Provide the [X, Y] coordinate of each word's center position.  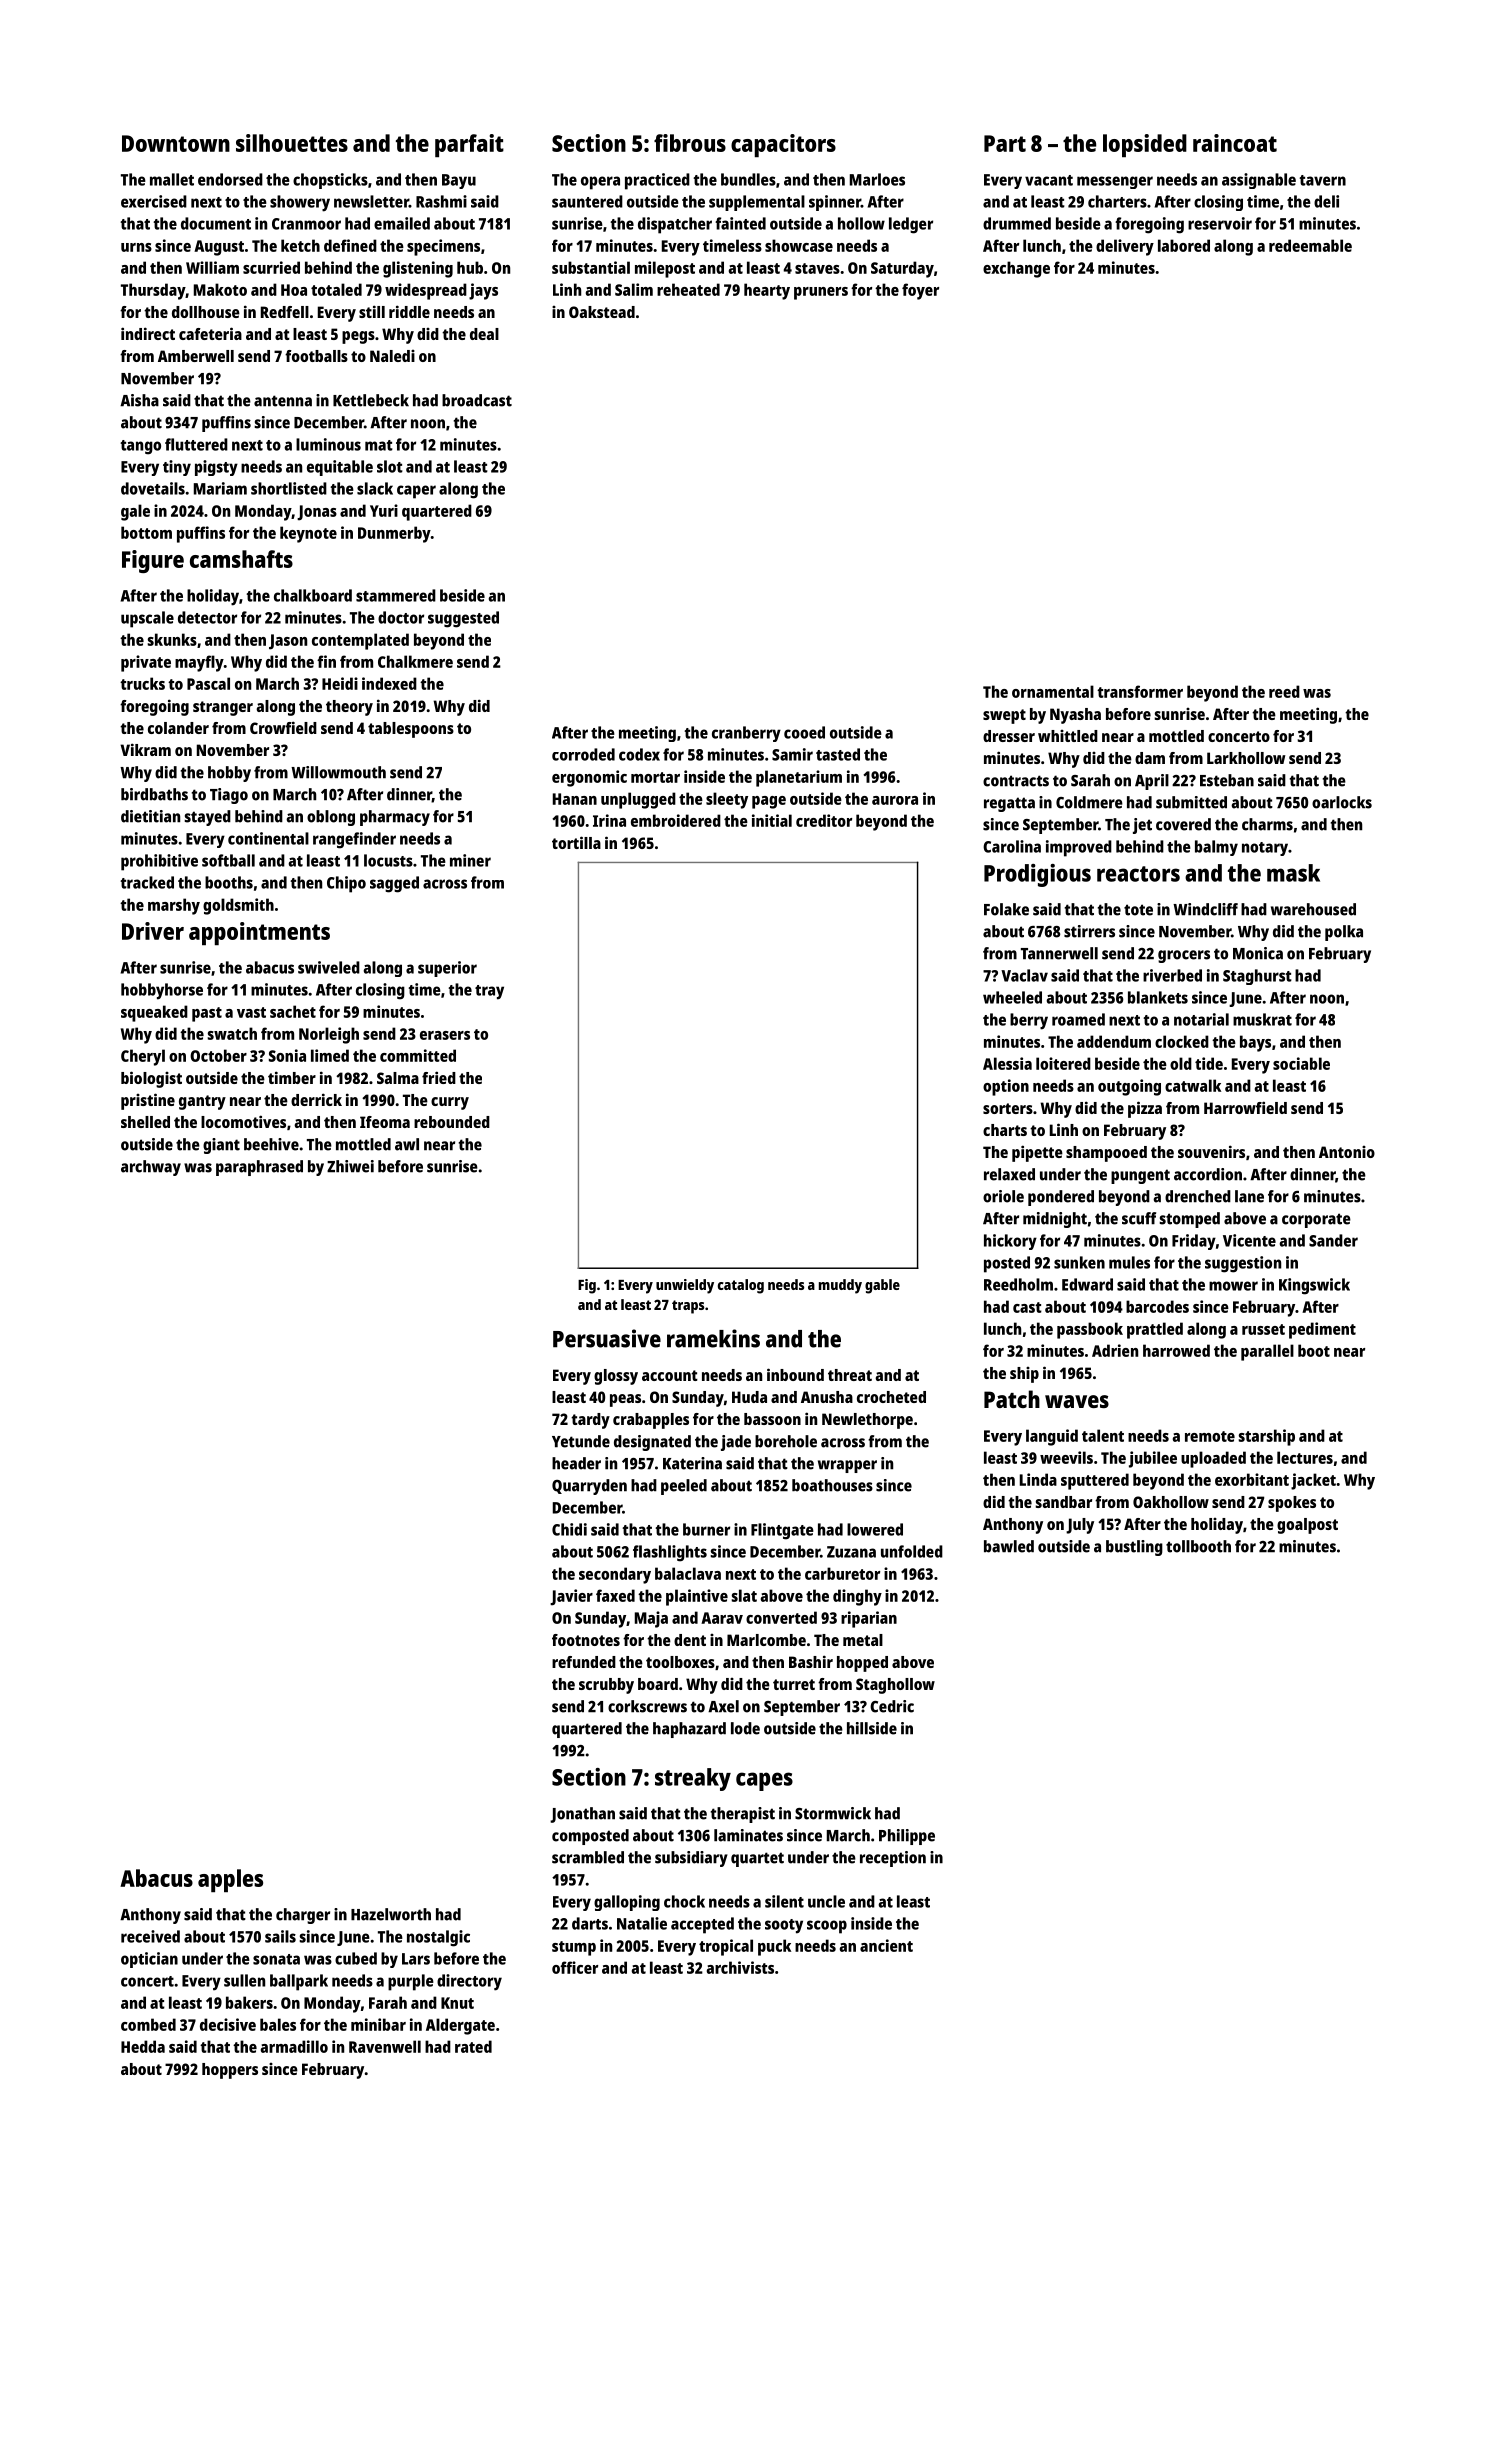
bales [278, 2024]
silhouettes [292, 143]
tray [489, 992]
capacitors [783, 145]
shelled [145, 1122]
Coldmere [1089, 802]
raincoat [1235, 143]
